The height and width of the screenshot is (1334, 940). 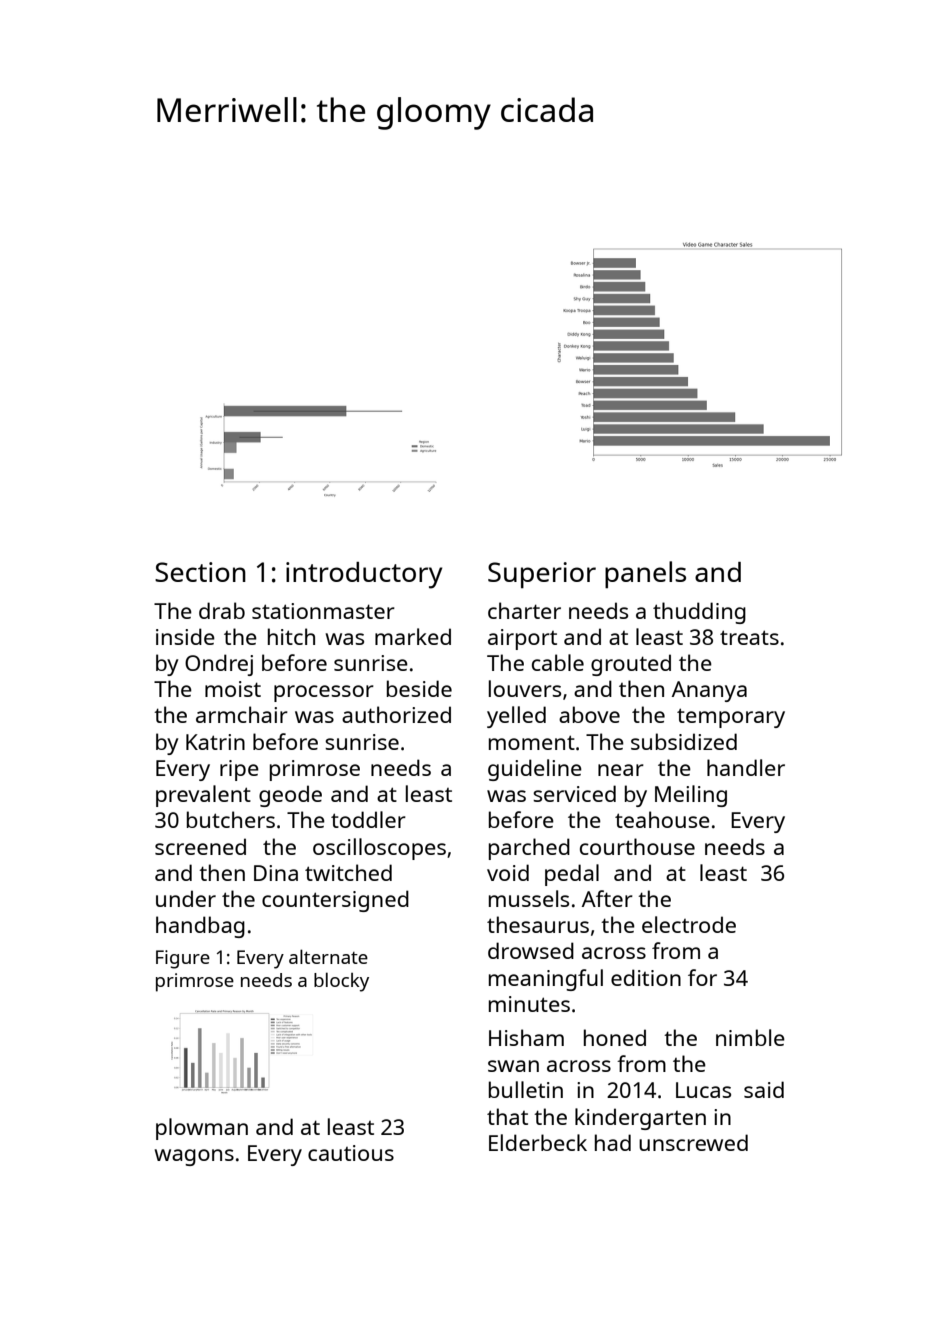 What do you see at coordinates (532, 742) in the screenshot?
I see `moment` at bounding box center [532, 742].
